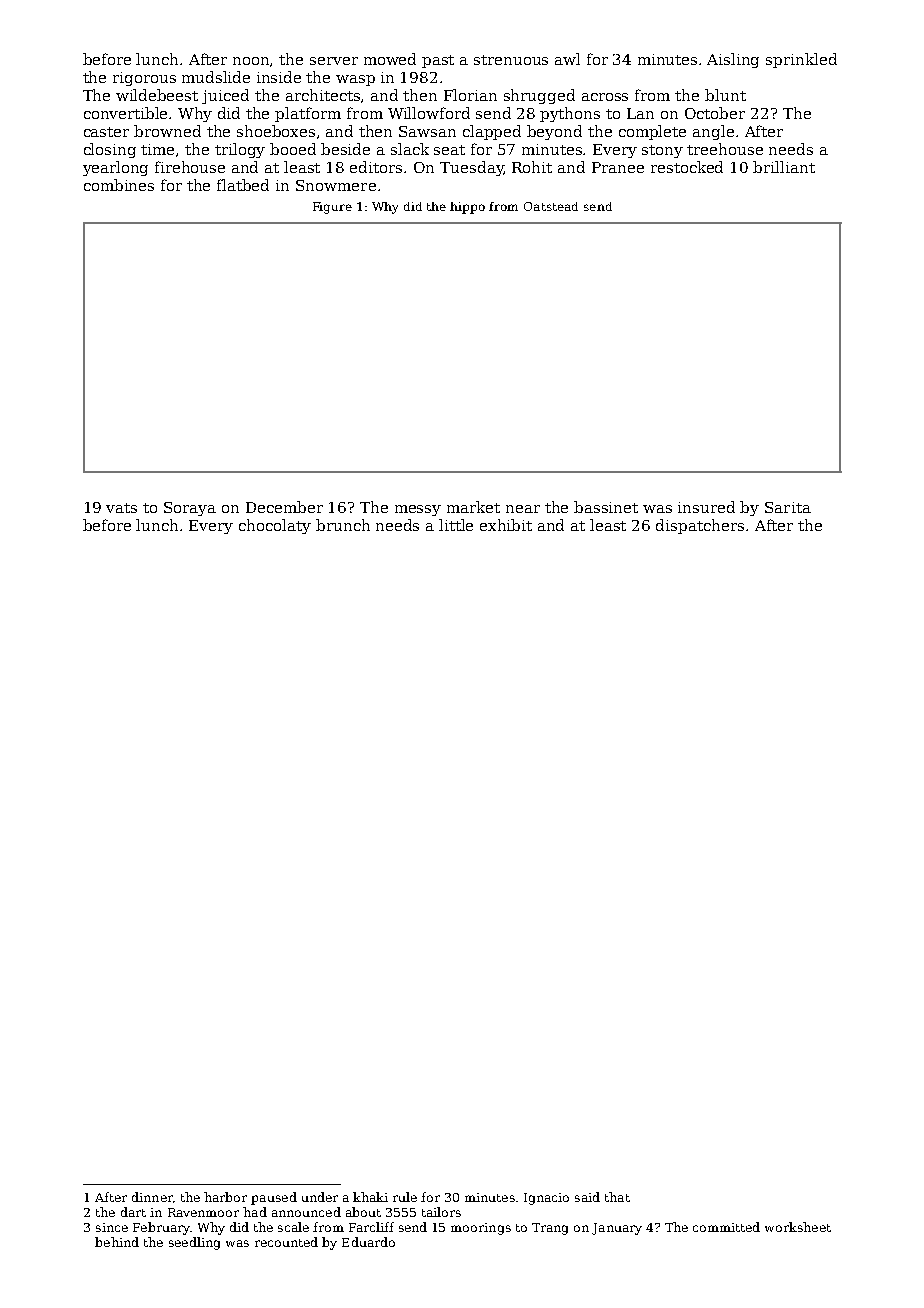 The height and width of the document is (1308, 924). I want to click on rule, so click(405, 1197).
